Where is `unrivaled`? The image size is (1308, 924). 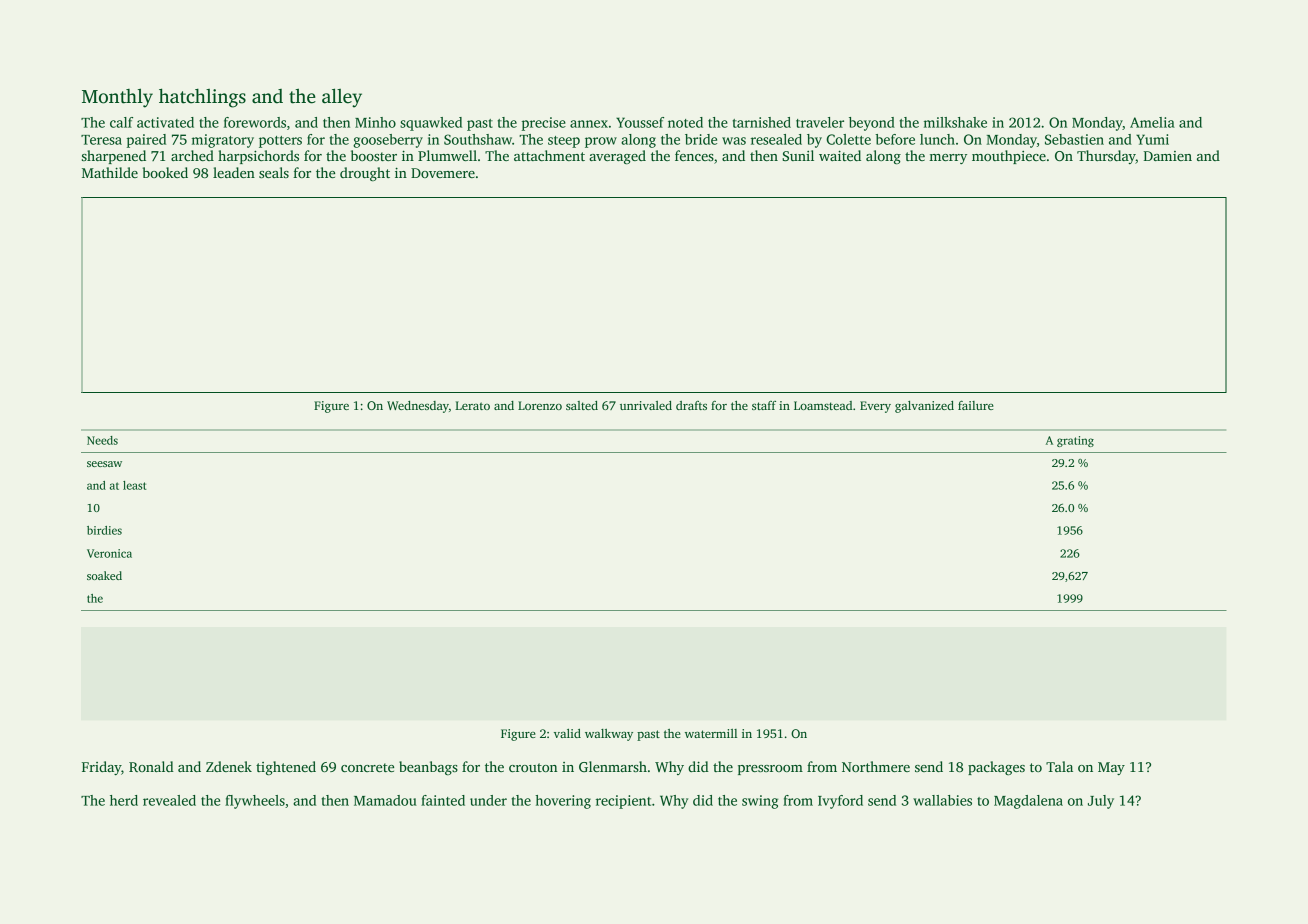 unrivaled is located at coordinates (646, 405).
